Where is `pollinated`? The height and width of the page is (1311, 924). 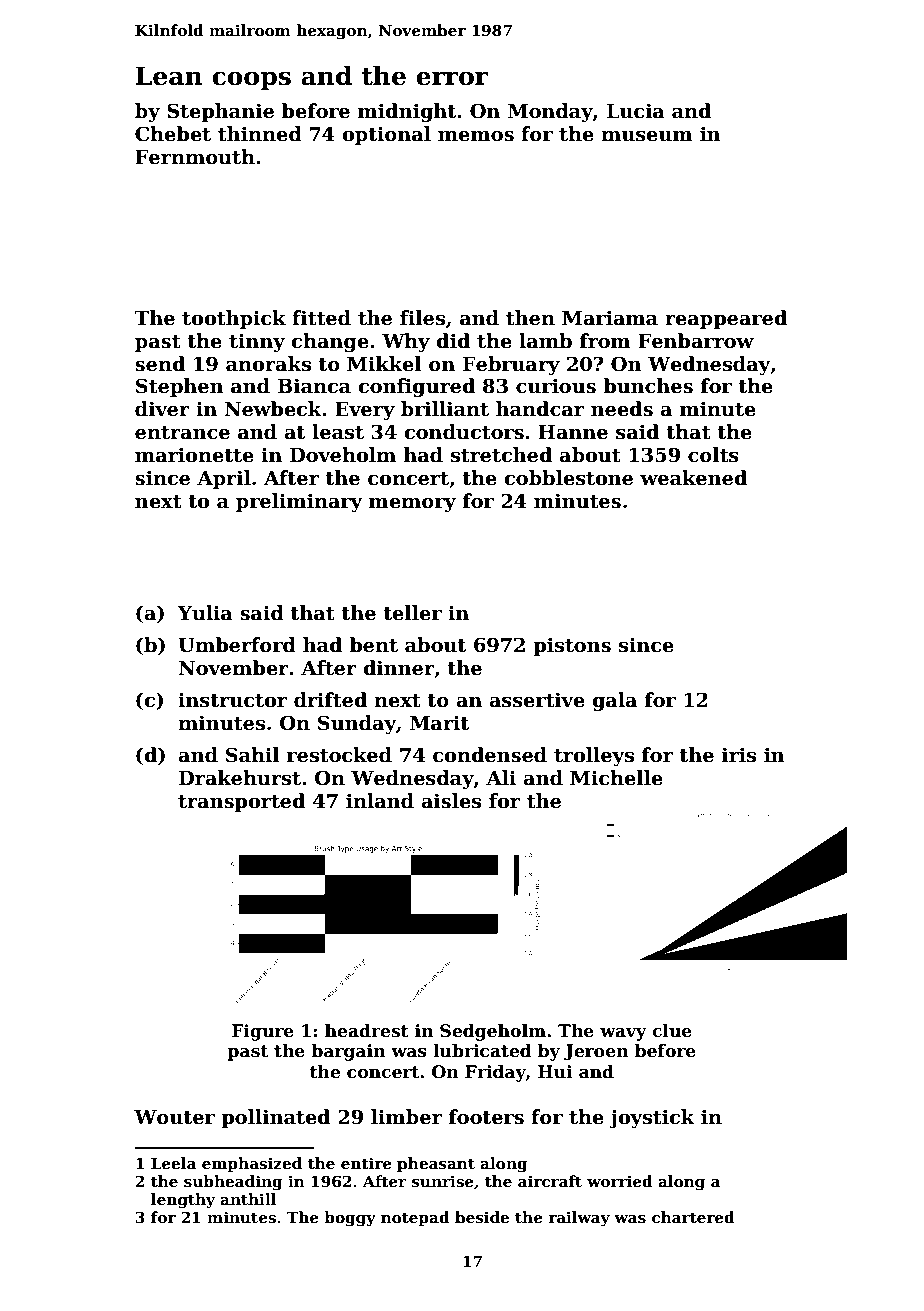
pollinated is located at coordinates (275, 1118).
